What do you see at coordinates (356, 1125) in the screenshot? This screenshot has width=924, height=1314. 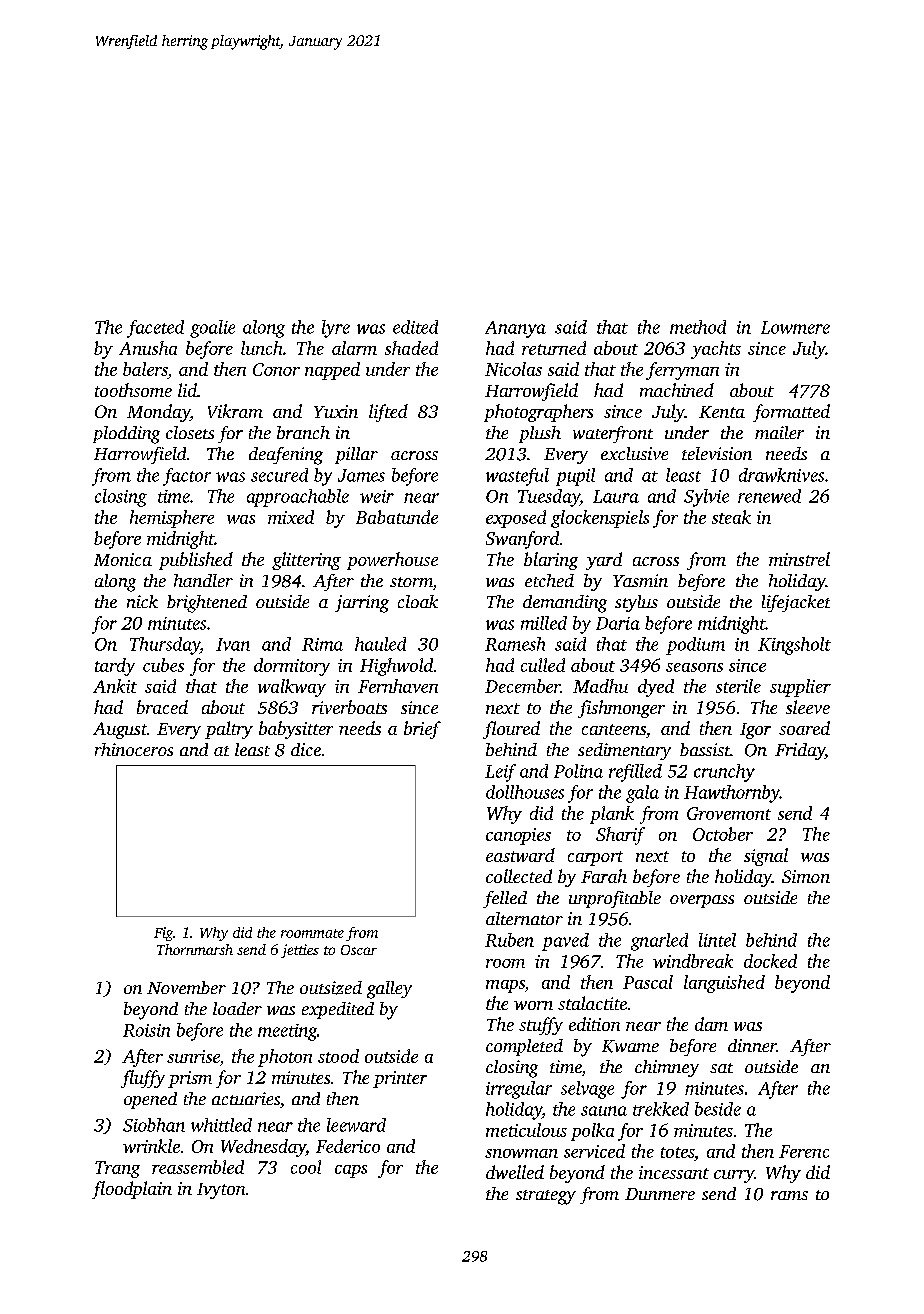 I see `leeward` at bounding box center [356, 1125].
